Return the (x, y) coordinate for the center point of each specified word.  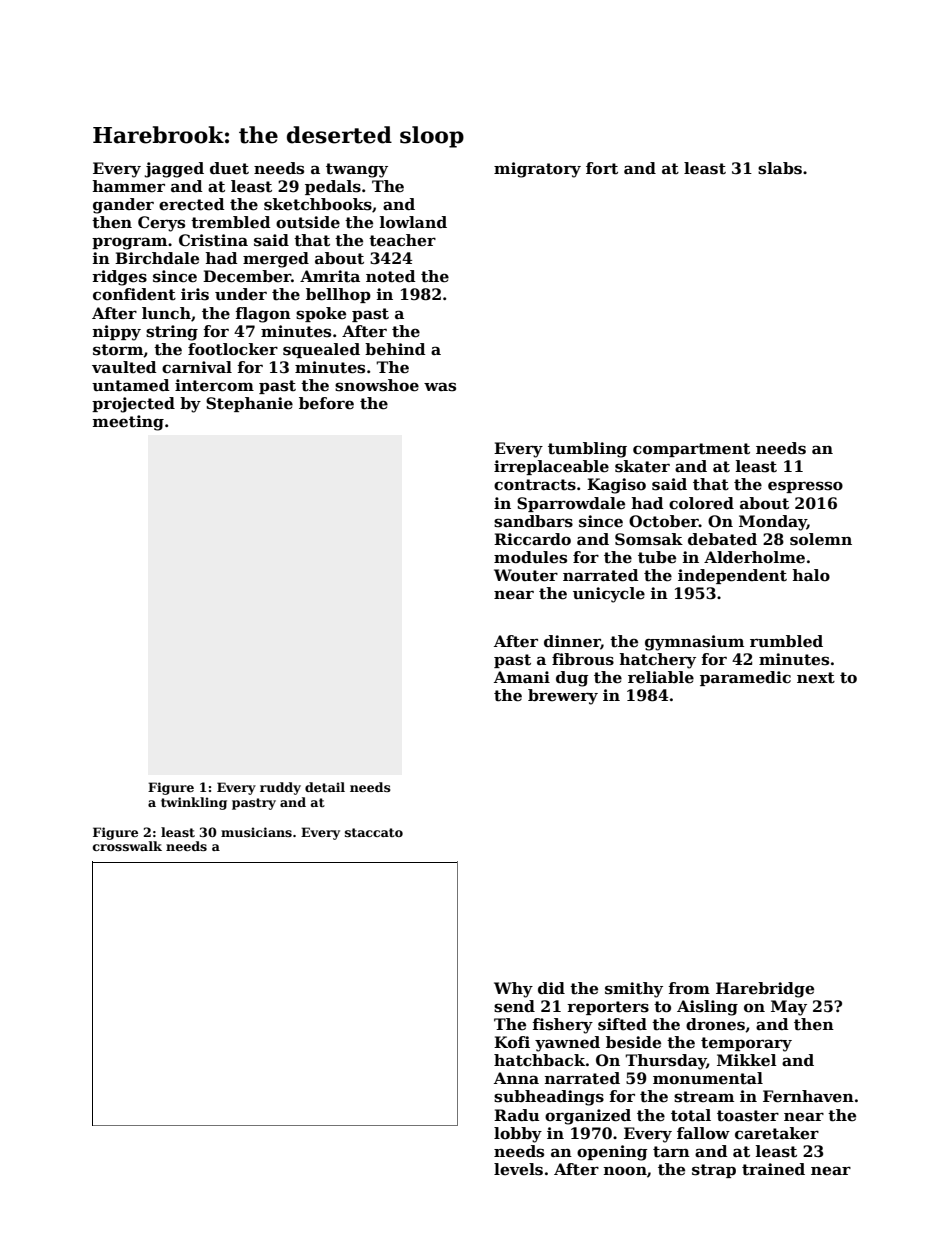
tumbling (587, 450)
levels (518, 1169)
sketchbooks (318, 204)
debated (722, 539)
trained (773, 1169)
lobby (518, 1135)
